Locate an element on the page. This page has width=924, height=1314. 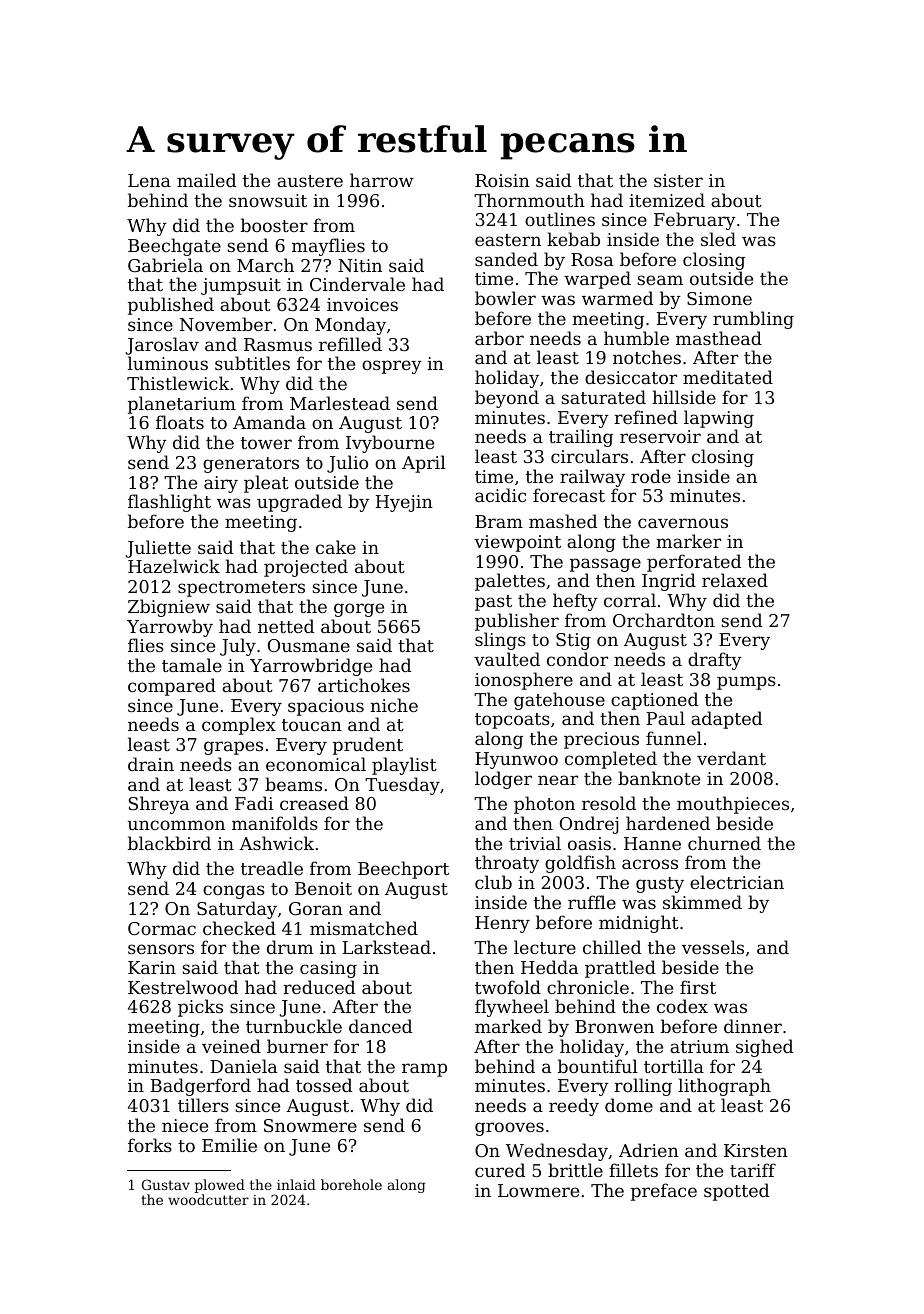
March is located at coordinates (265, 265).
